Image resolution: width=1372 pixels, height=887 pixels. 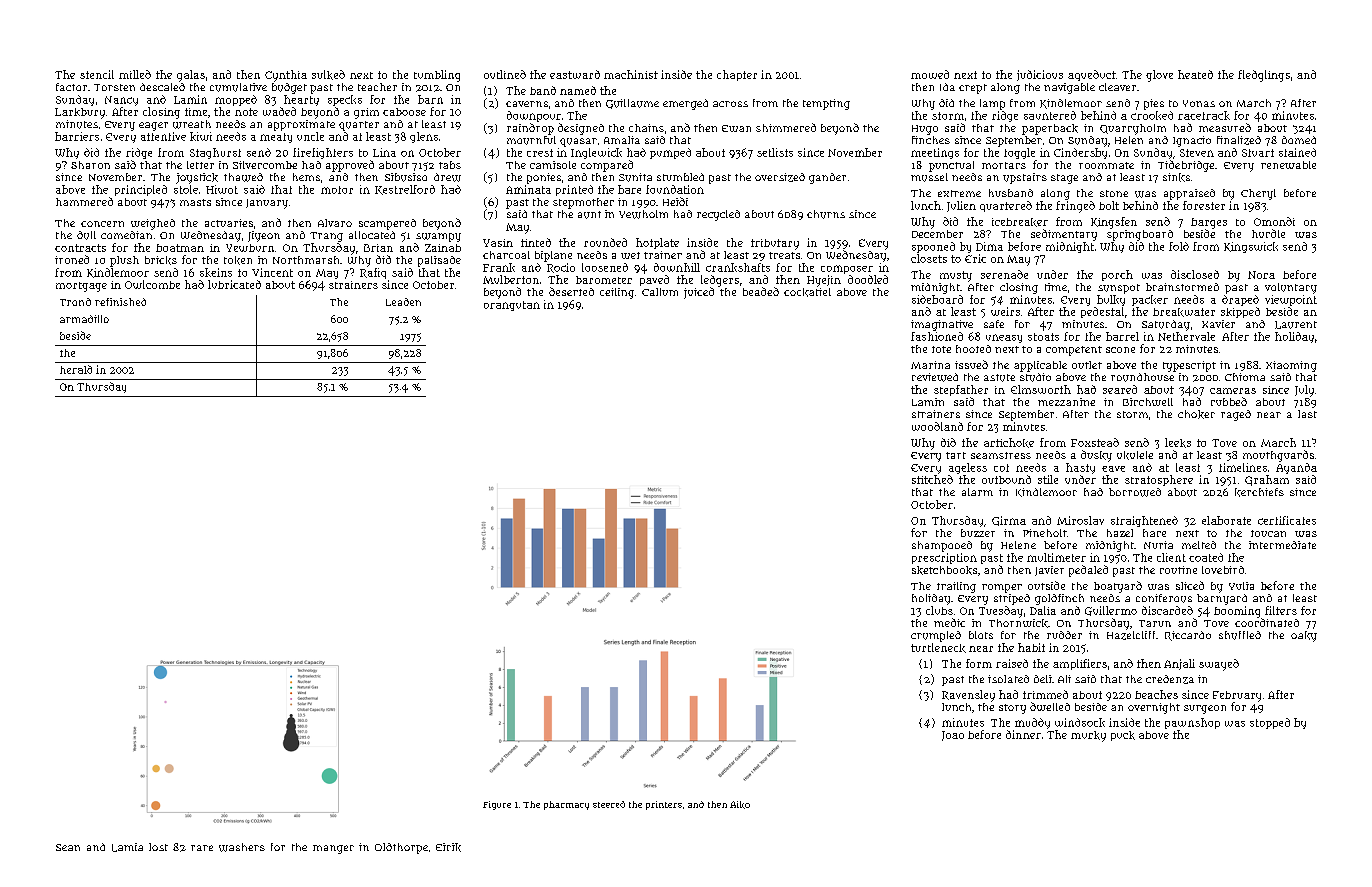 What do you see at coordinates (740, 805) in the screenshot?
I see `Aiko` at bounding box center [740, 805].
